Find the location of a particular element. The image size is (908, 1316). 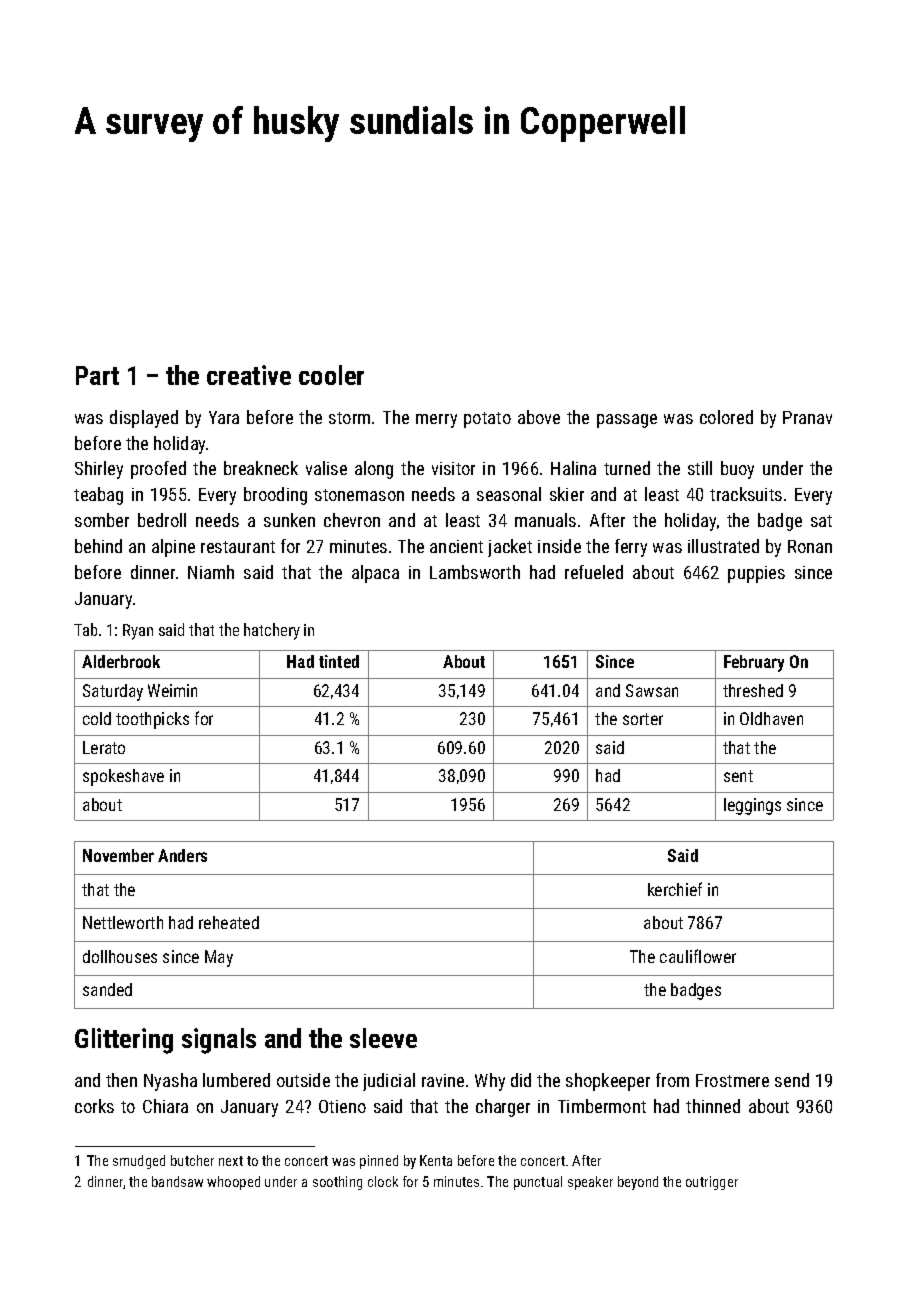

send is located at coordinates (792, 1080).
